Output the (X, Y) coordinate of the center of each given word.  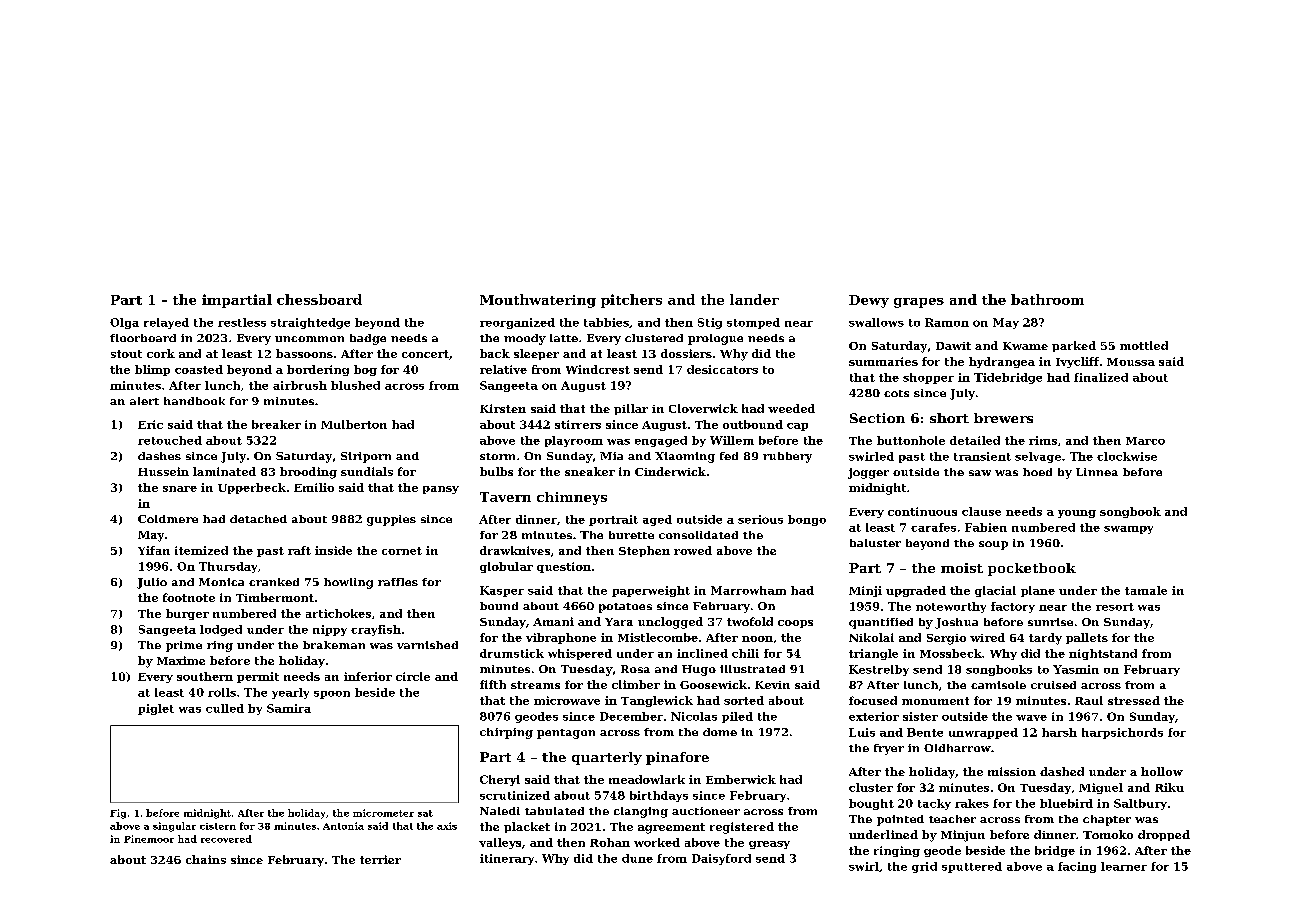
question (564, 567)
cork (161, 353)
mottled (1144, 345)
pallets (1087, 638)
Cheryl (500, 780)
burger (187, 614)
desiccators (722, 369)
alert (144, 401)
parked (1074, 346)
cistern (218, 826)
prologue (715, 339)
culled (225, 708)
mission (1012, 771)
